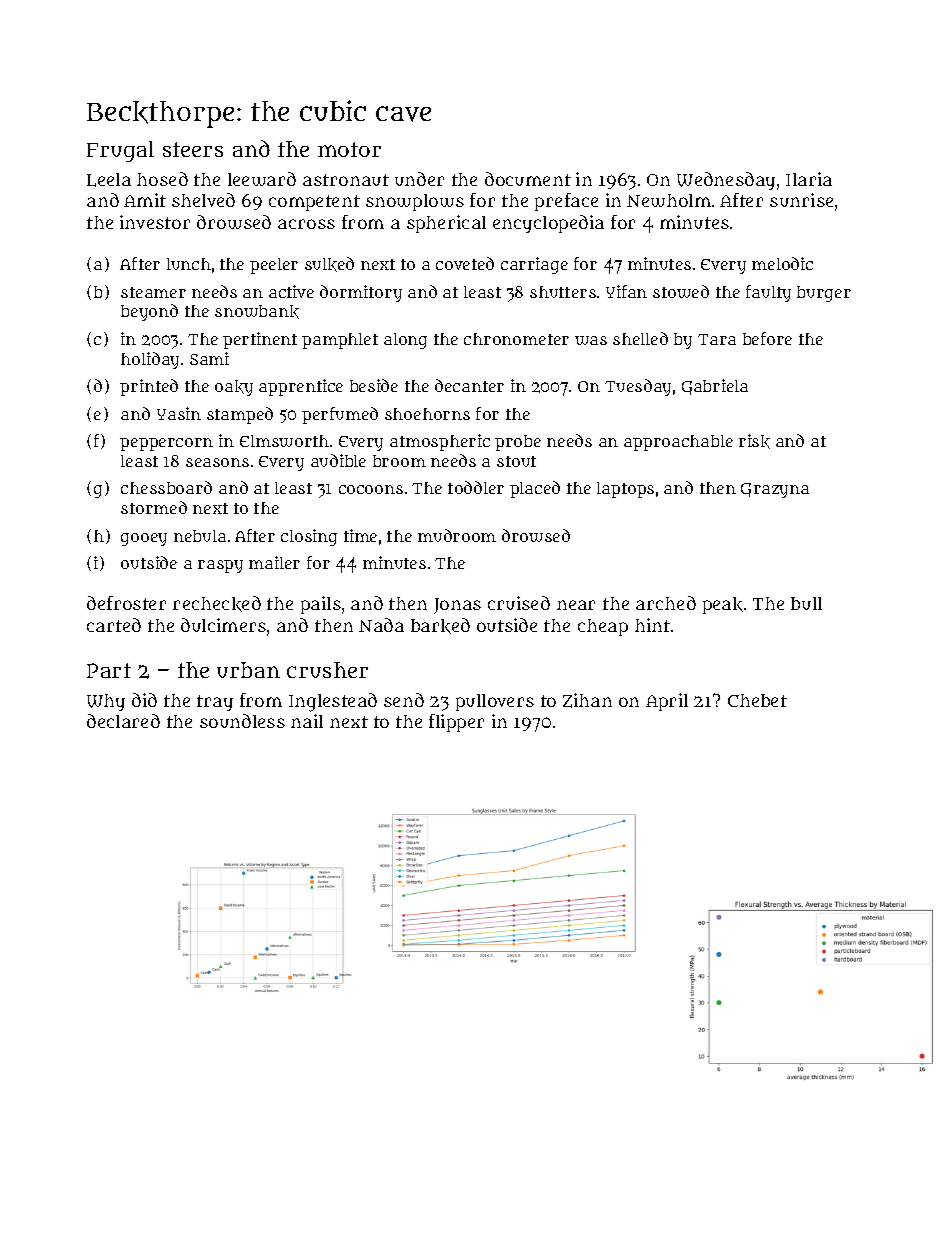 The image size is (952, 1233). What do you see at coordinates (120, 151) in the screenshot?
I see `Frugal` at bounding box center [120, 151].
